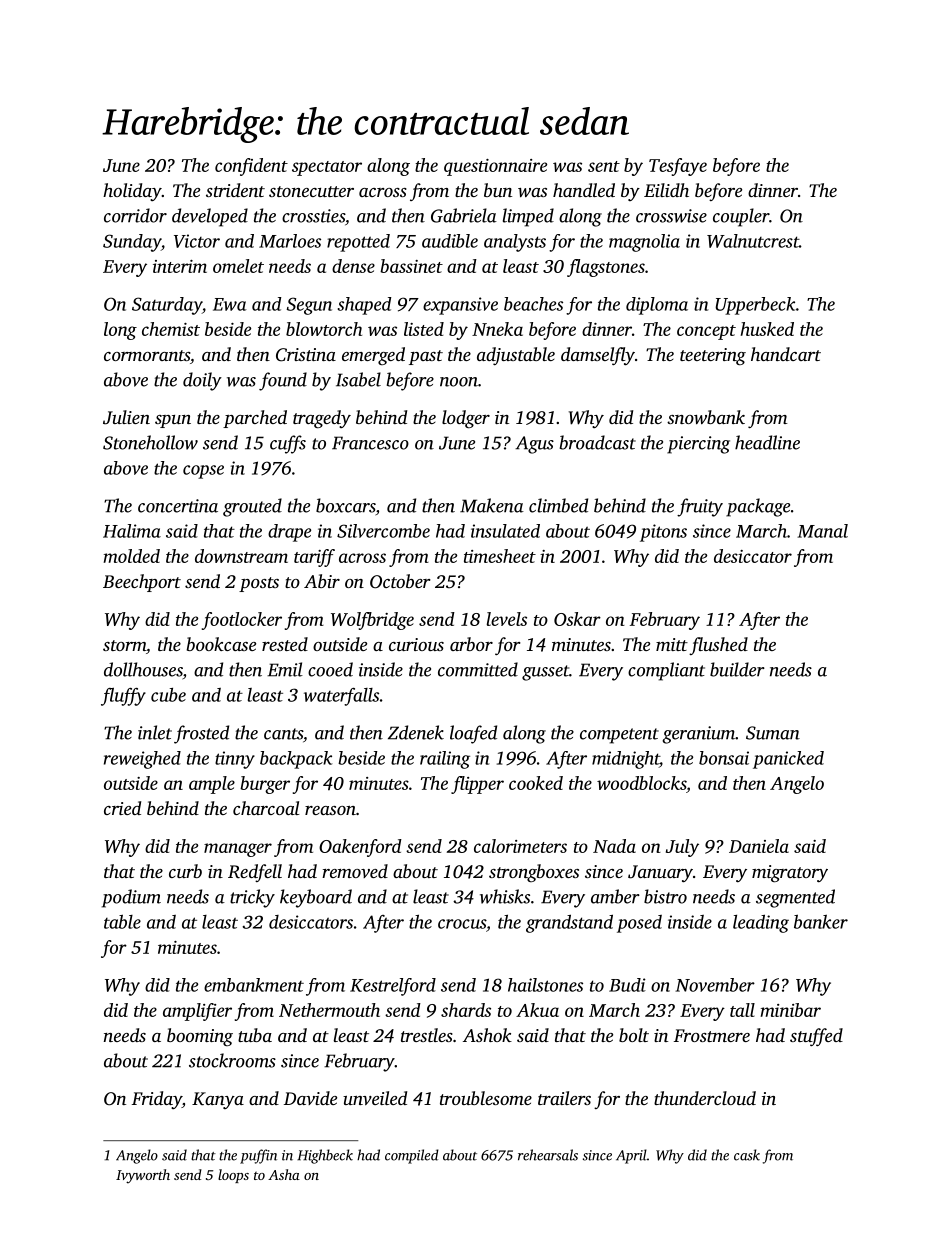 This page has width=952, height=1233. Describe the element at coordinates (284, 1174) in the page. I see `Asha` at that location.
